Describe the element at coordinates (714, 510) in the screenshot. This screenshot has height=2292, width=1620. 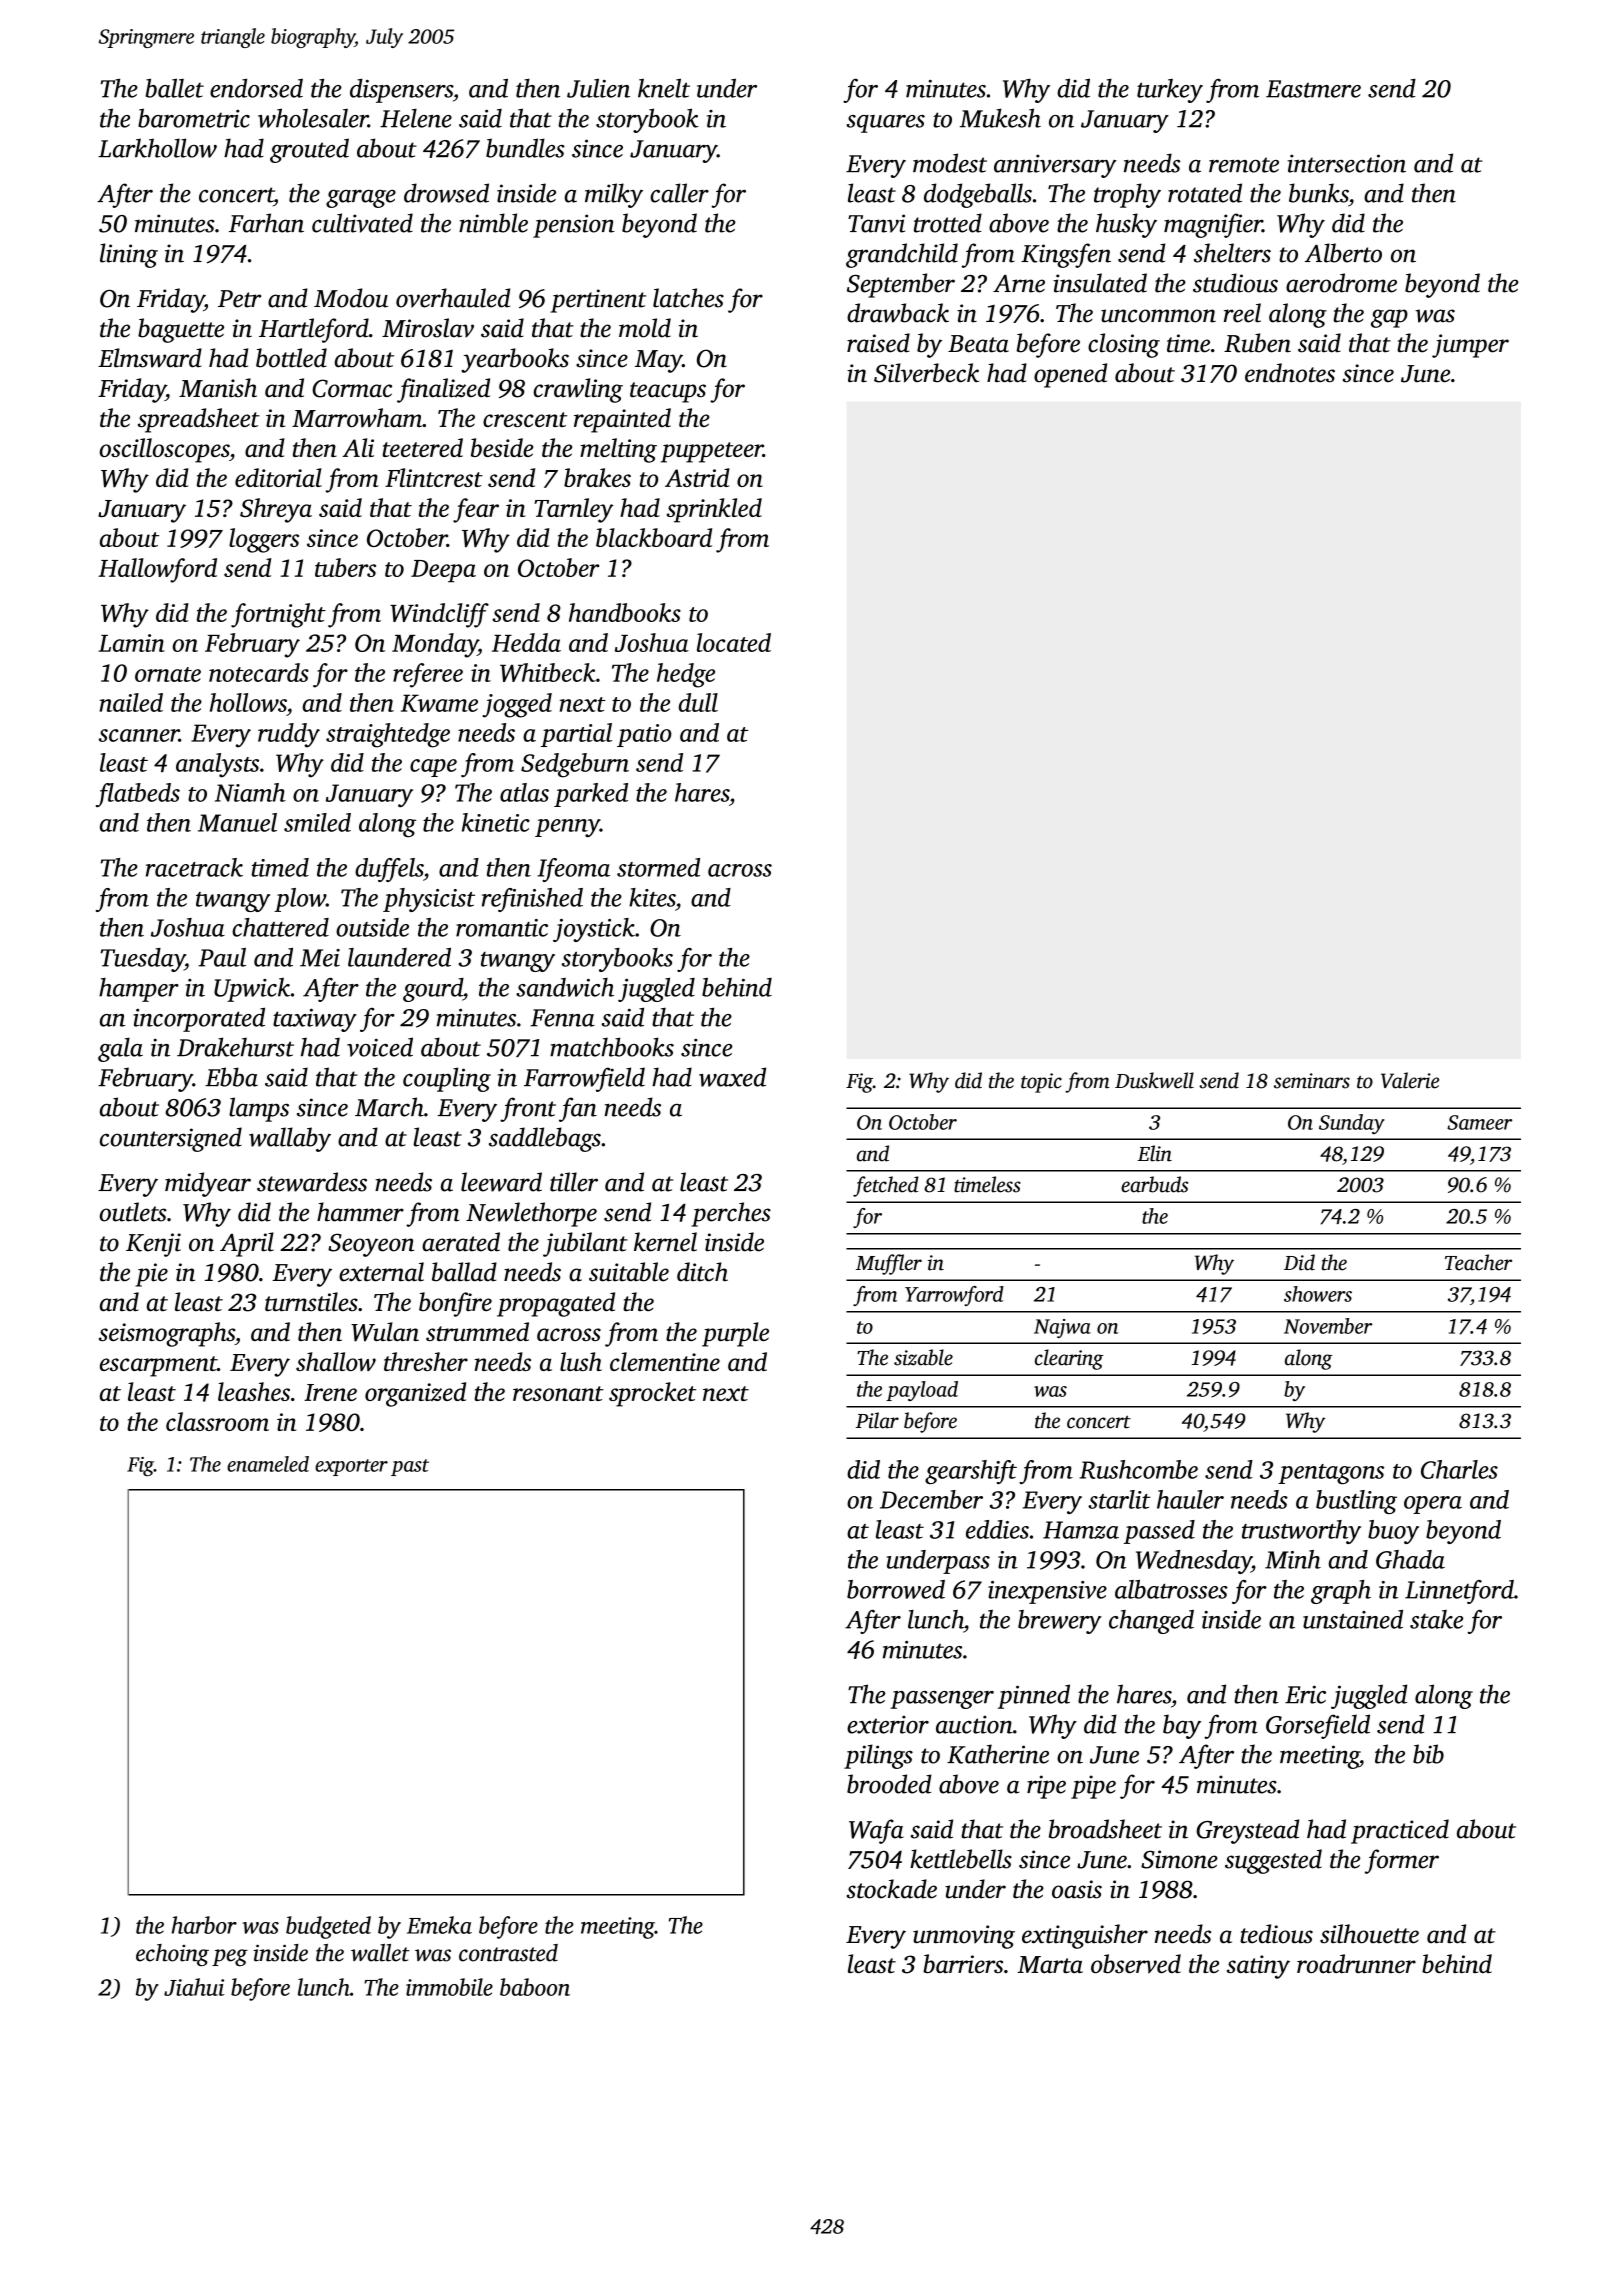
I see `sprinkled` at that location.
